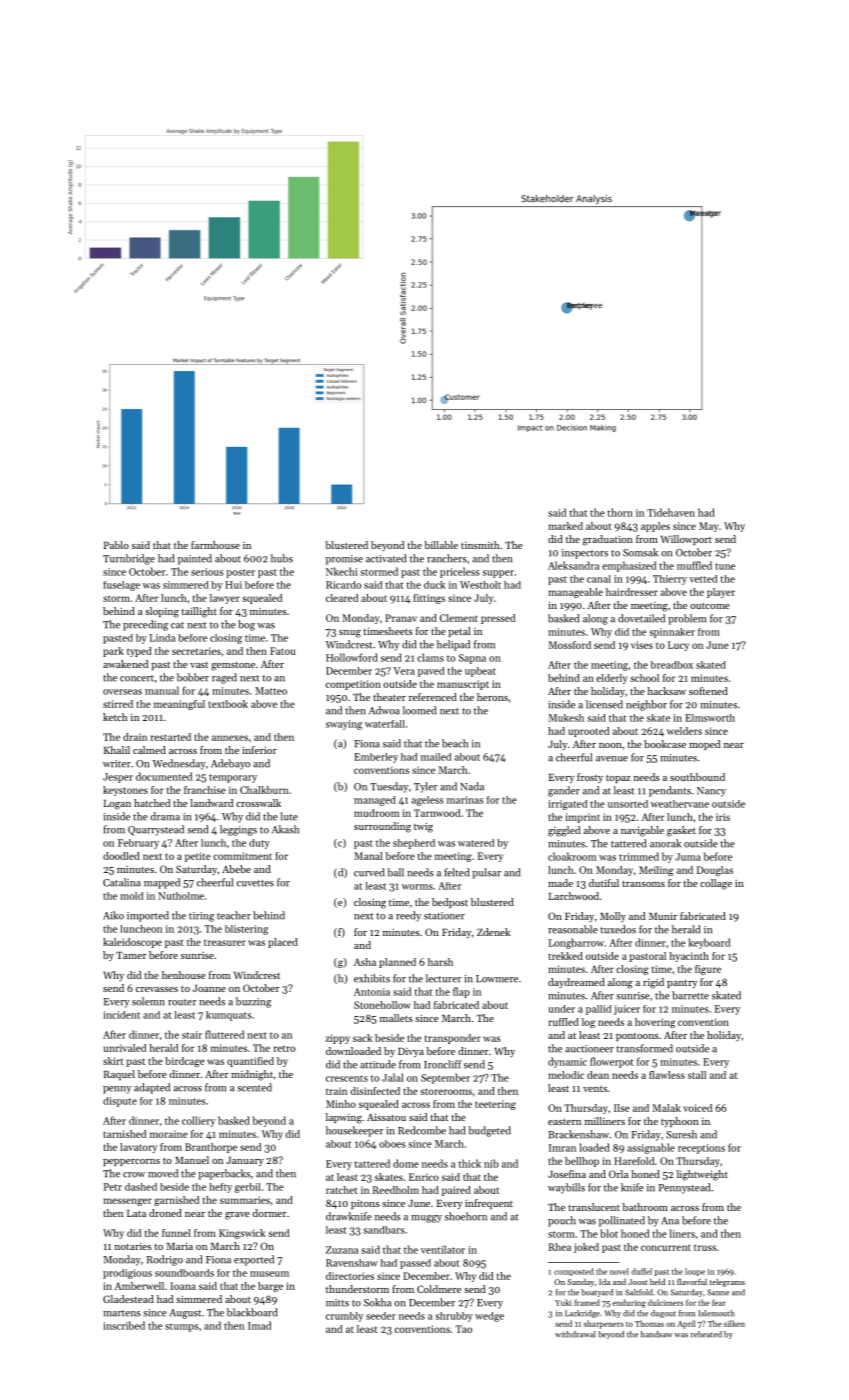 This screenshot has width=849, height=1400. What do you see at coordinates (344, 560) in the screenshot?
I see `promise` at bounding box center [344, 560].
